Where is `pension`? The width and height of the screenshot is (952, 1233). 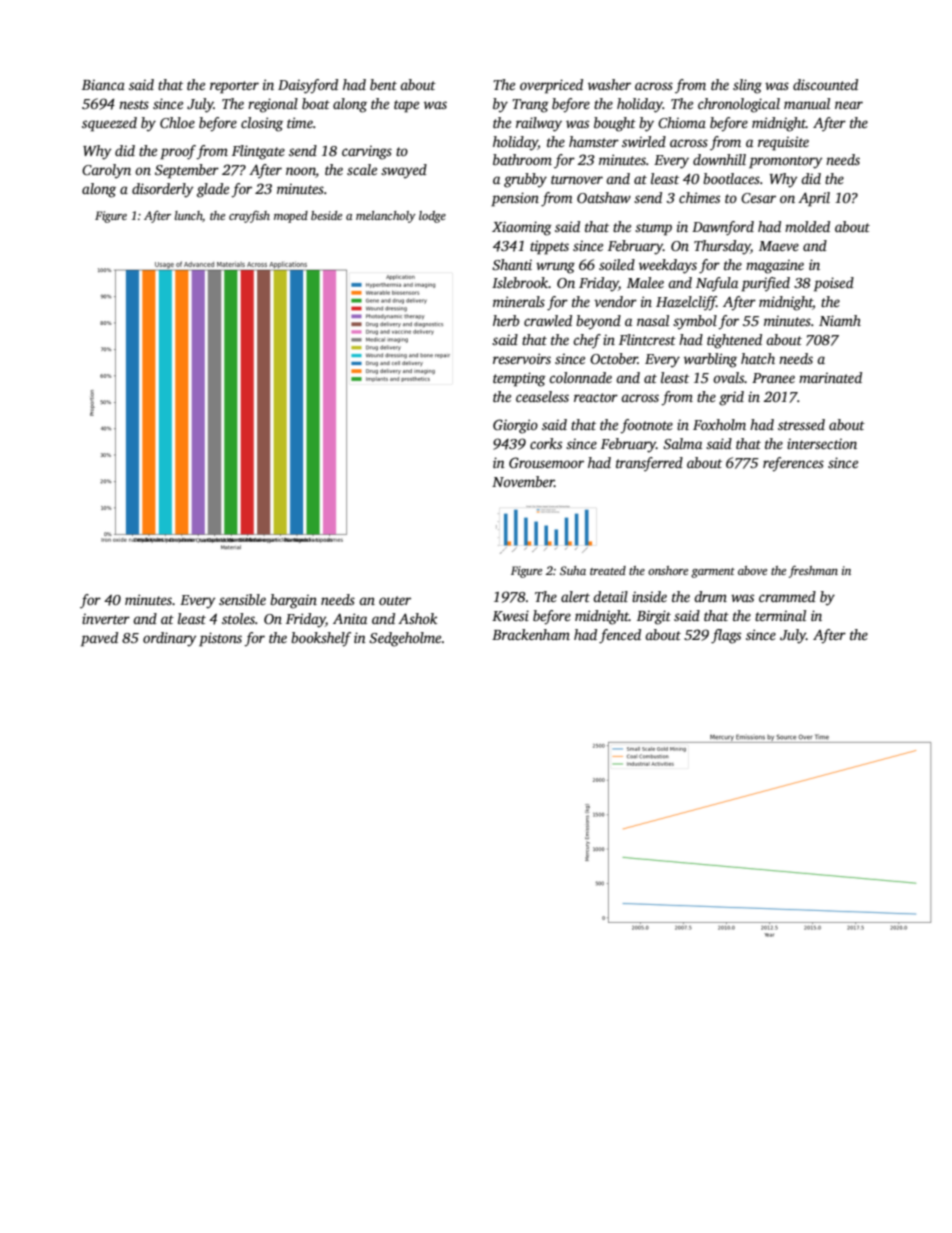
pension is located at coordinates (515, 199).
